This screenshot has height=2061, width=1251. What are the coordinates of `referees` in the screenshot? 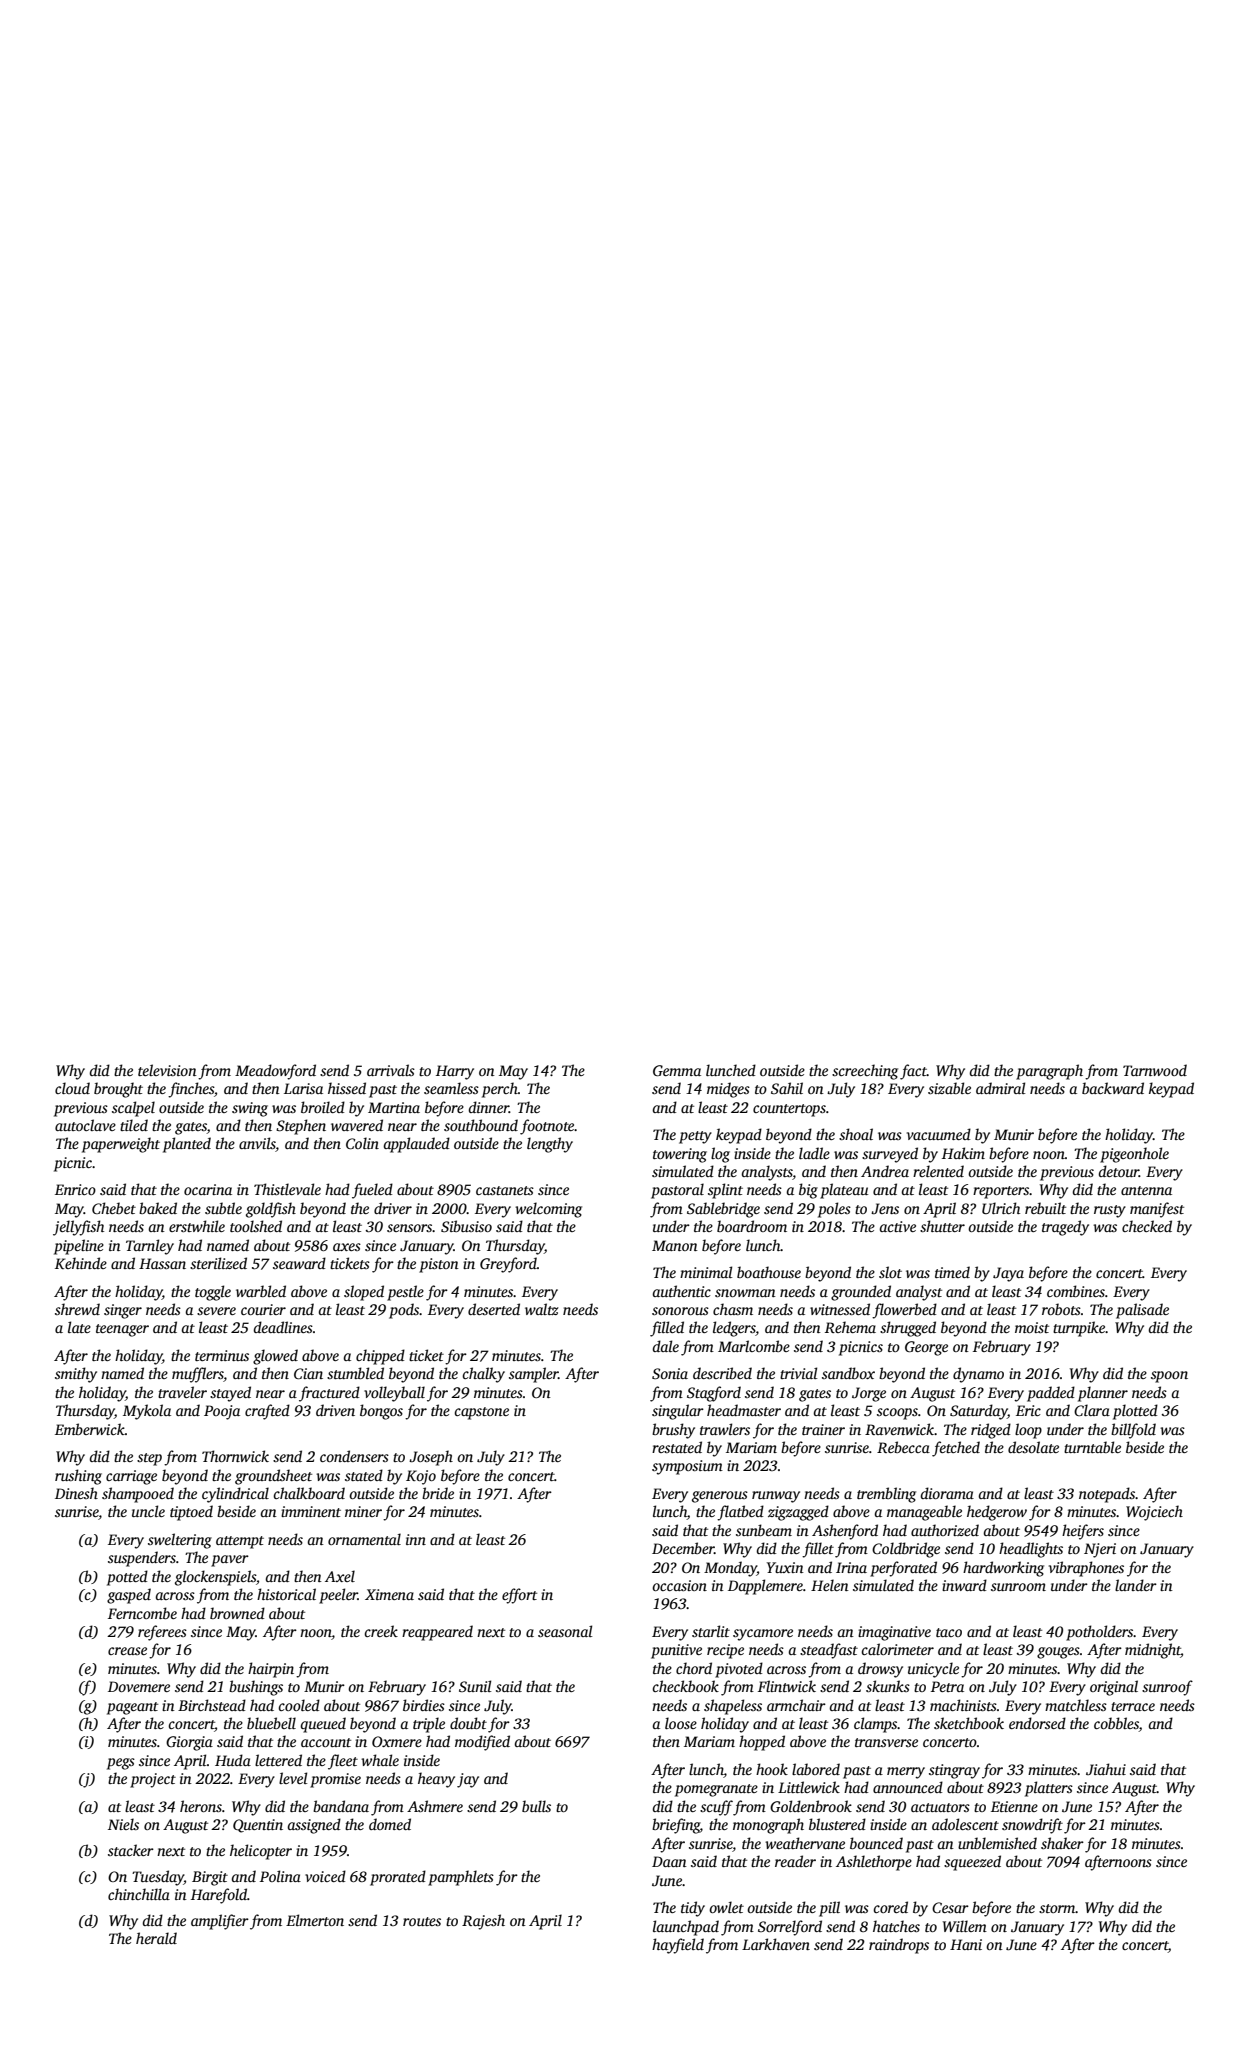 It's located at (162, 1633).
